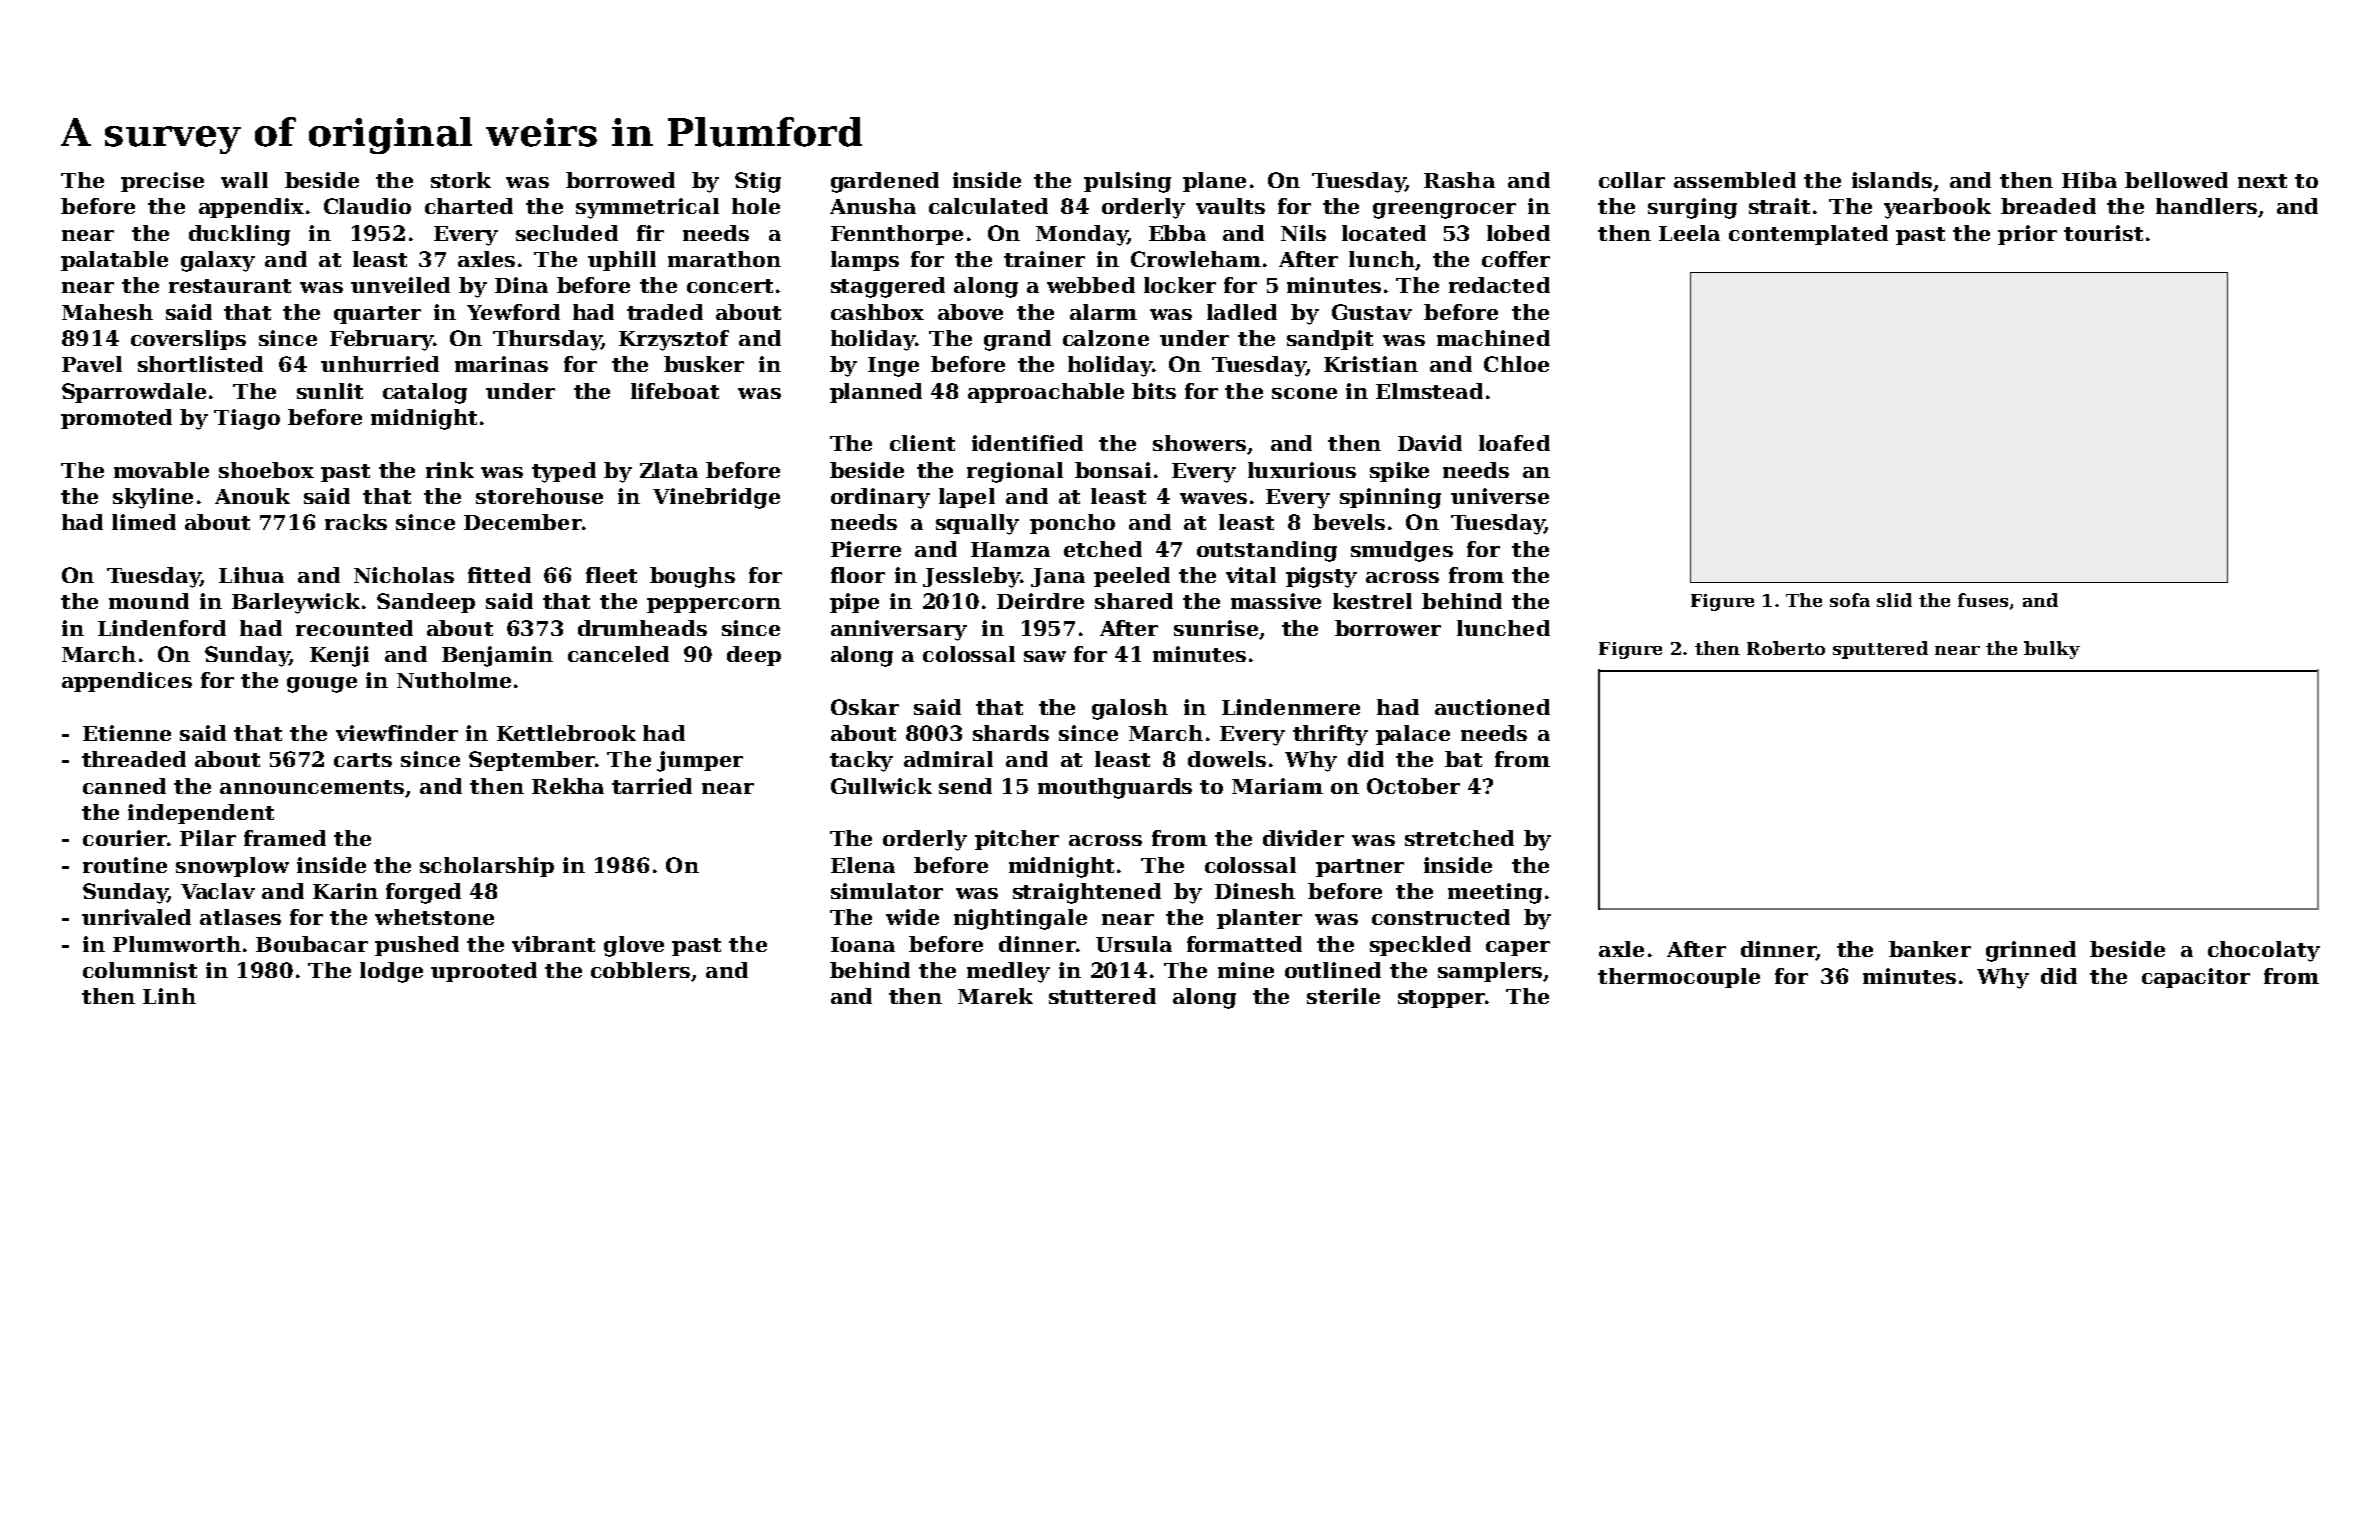 This page has width=2380, height=1540. I want to click on fuses, so click(1983, 600).
